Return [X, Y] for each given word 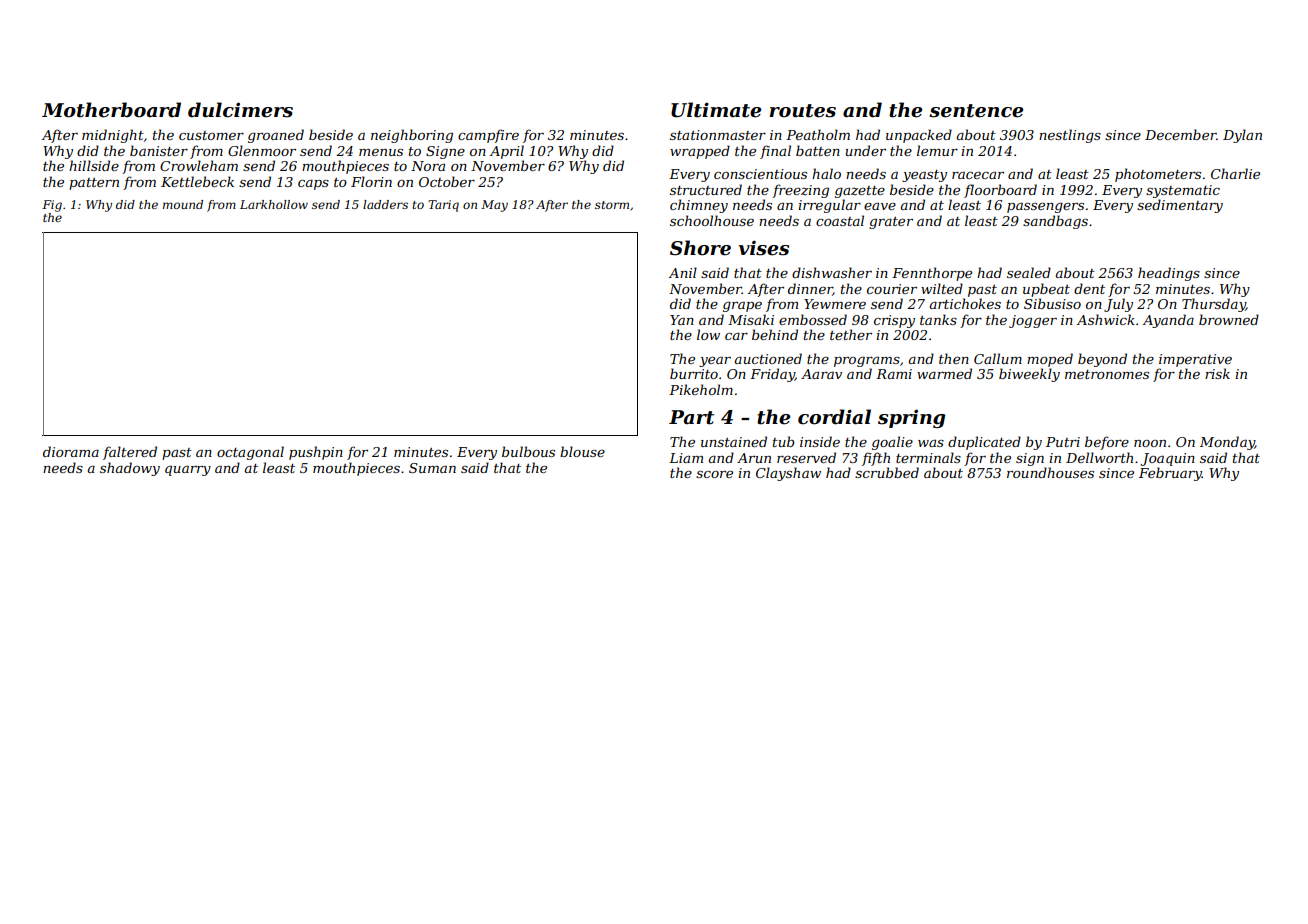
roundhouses [1050, 472]
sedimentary [1180, 206]
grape [742, 307]
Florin [371, 181]
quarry [188, 471]
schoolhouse [712, 220]
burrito [694, 373]
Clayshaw [788, 474]
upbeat [1046, 290]
